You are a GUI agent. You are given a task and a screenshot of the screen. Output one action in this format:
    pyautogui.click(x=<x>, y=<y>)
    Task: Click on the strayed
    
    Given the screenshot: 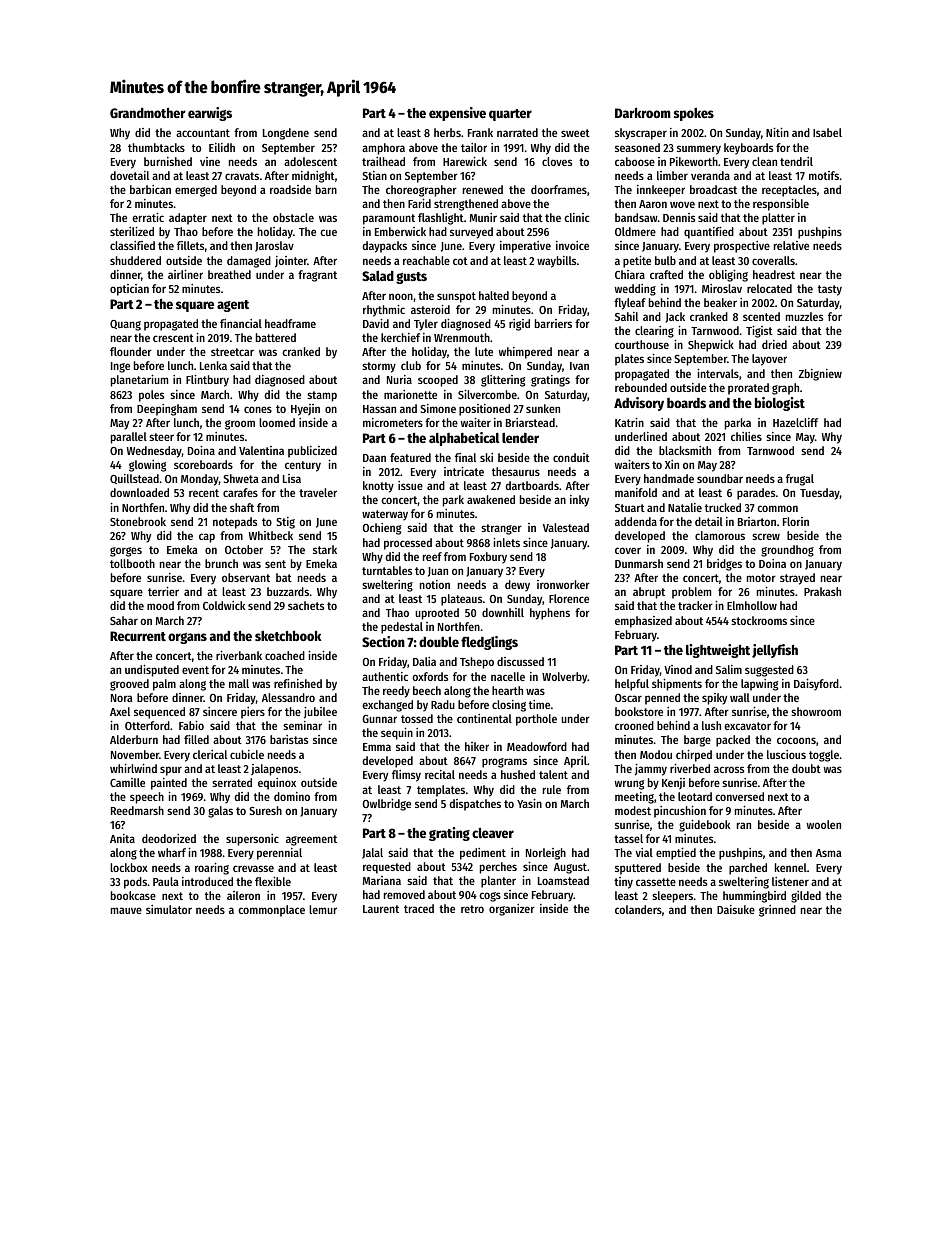 What is the action you would take?
    pyautogui.click(x=797, y=579)
